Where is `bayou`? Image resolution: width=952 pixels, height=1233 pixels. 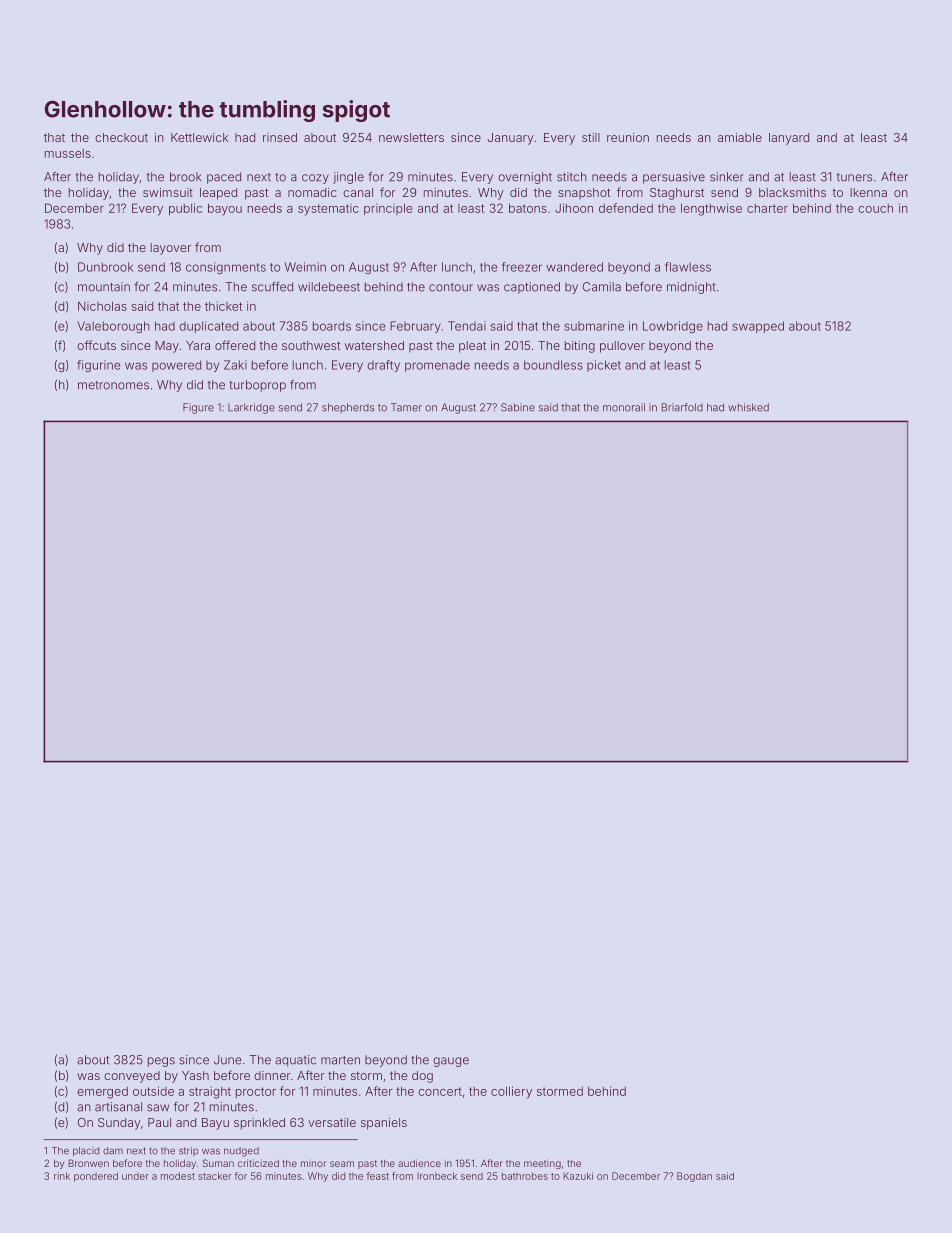 bayou is located at coordinates (225, 209).
